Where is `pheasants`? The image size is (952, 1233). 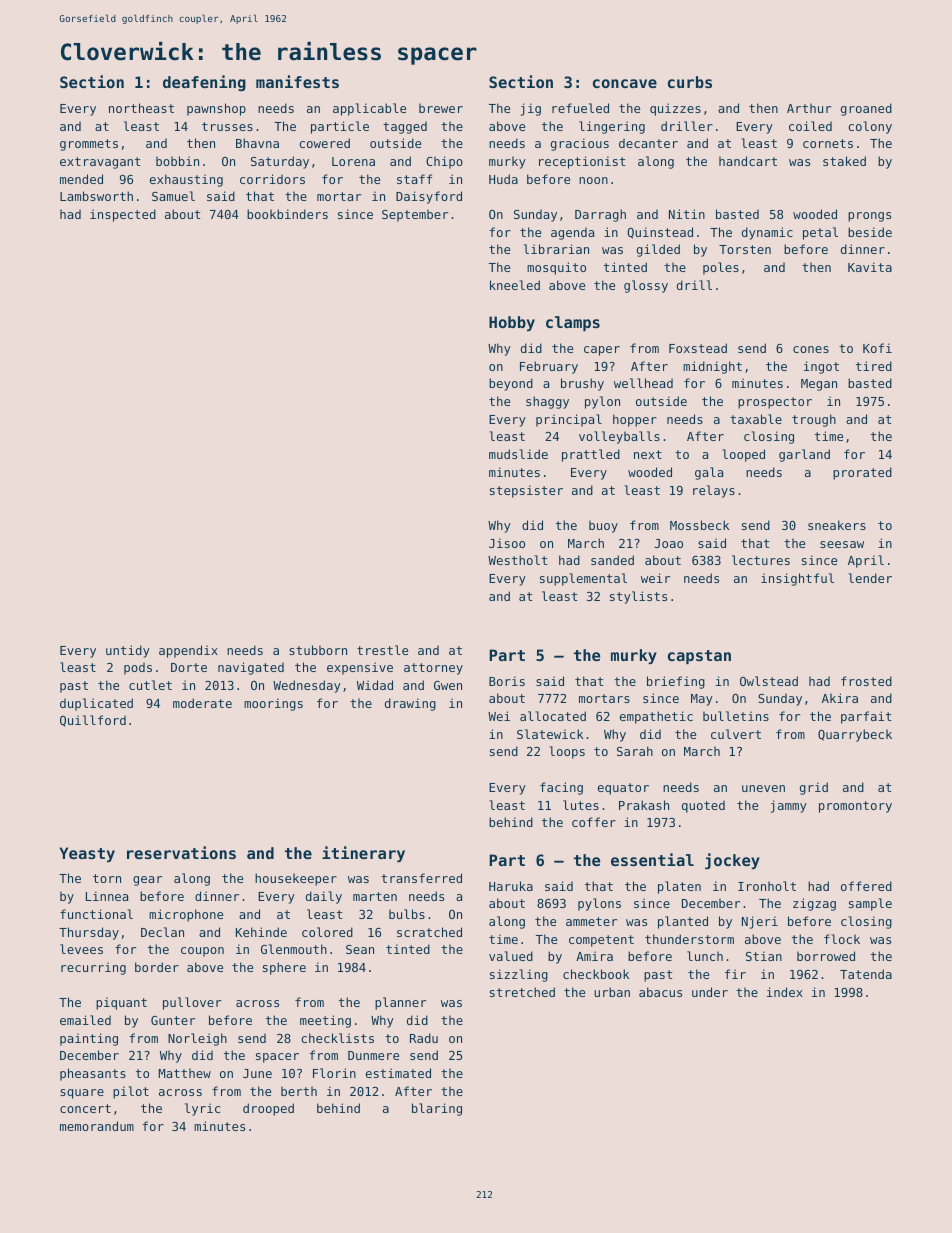 pheasants is located at coordinates (93, 1074).
